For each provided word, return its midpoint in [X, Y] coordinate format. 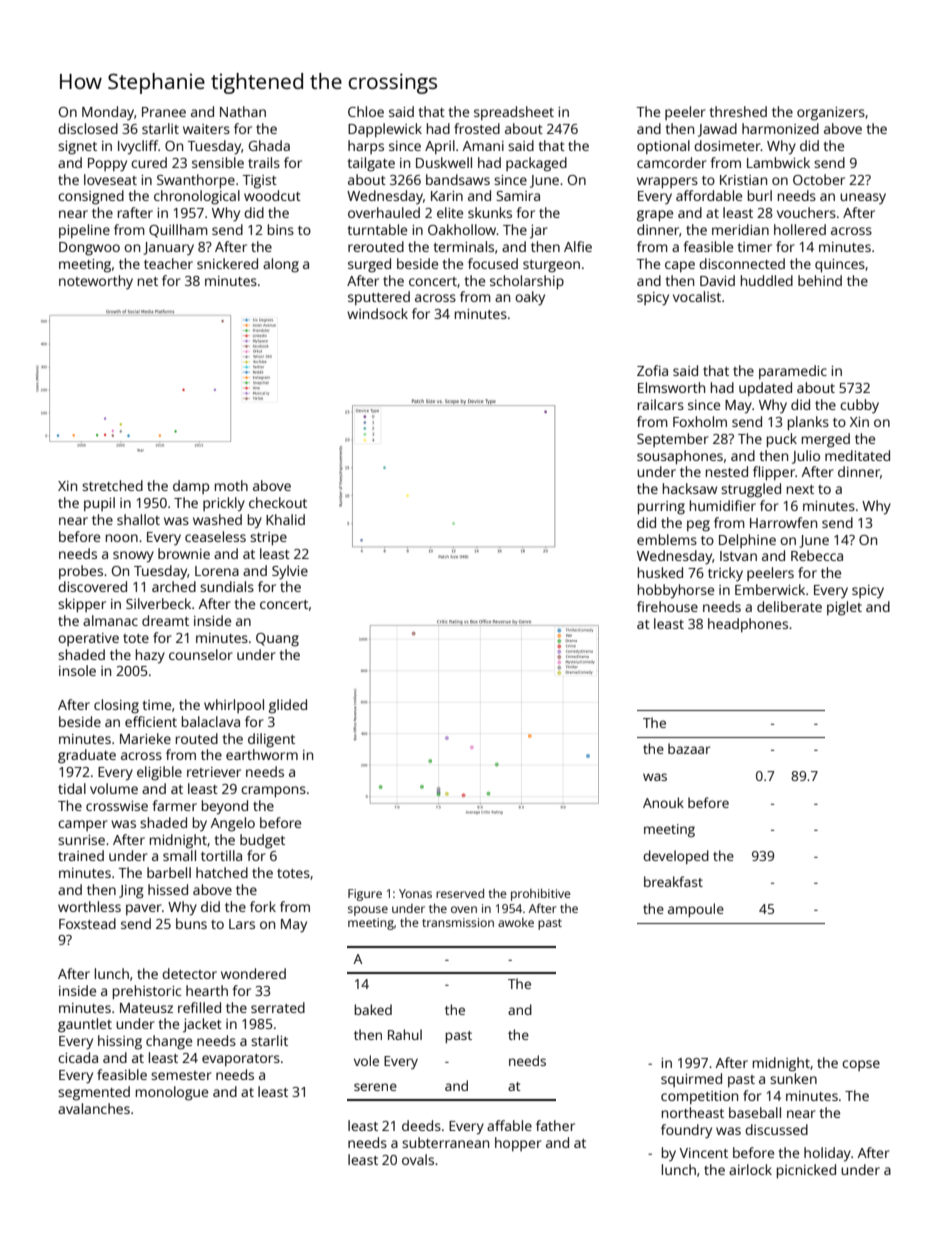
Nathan [243, 111]
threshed [738, 111]
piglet [844, 608]
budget [262, 841]
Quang [277, 640]
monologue [172, 1093]
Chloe [366, 111]
